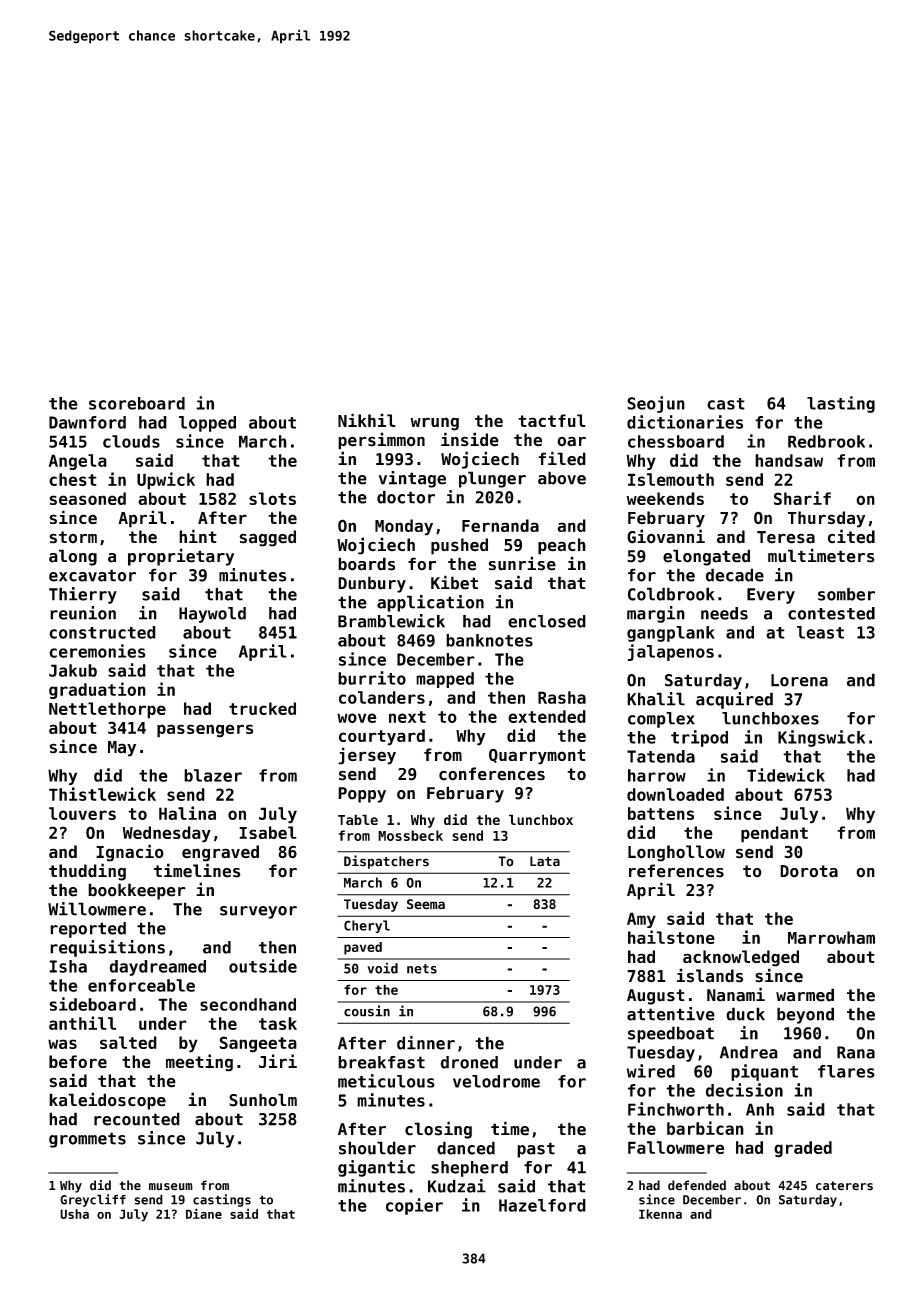  What do you see at coordinates (386, 862) in the screenshot?
I see `Dispatchers` at bounding box center [386, 862].
